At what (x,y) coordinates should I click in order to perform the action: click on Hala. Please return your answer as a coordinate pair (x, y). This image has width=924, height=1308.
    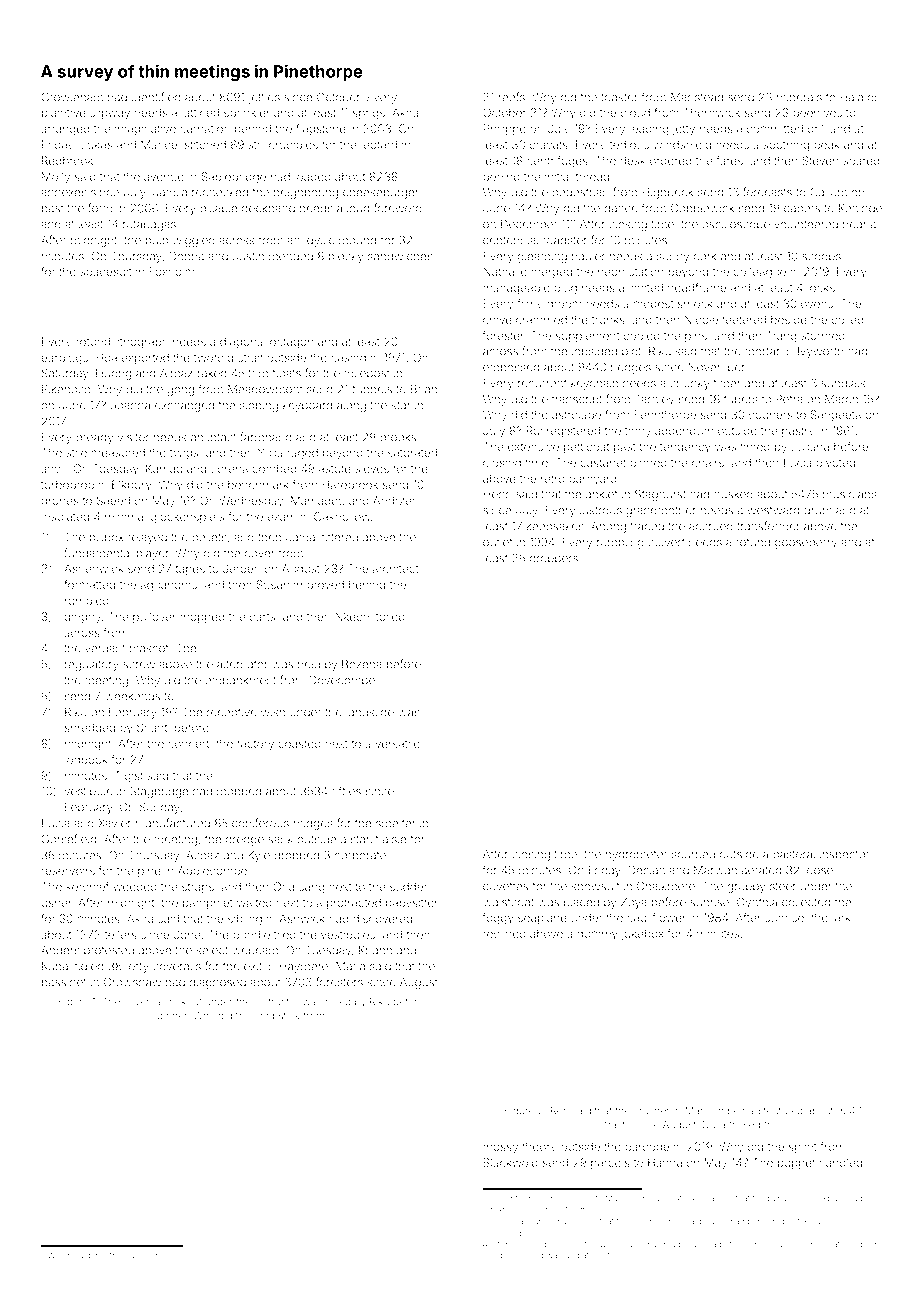
    Looking at the image, I should click on (851, 97).
